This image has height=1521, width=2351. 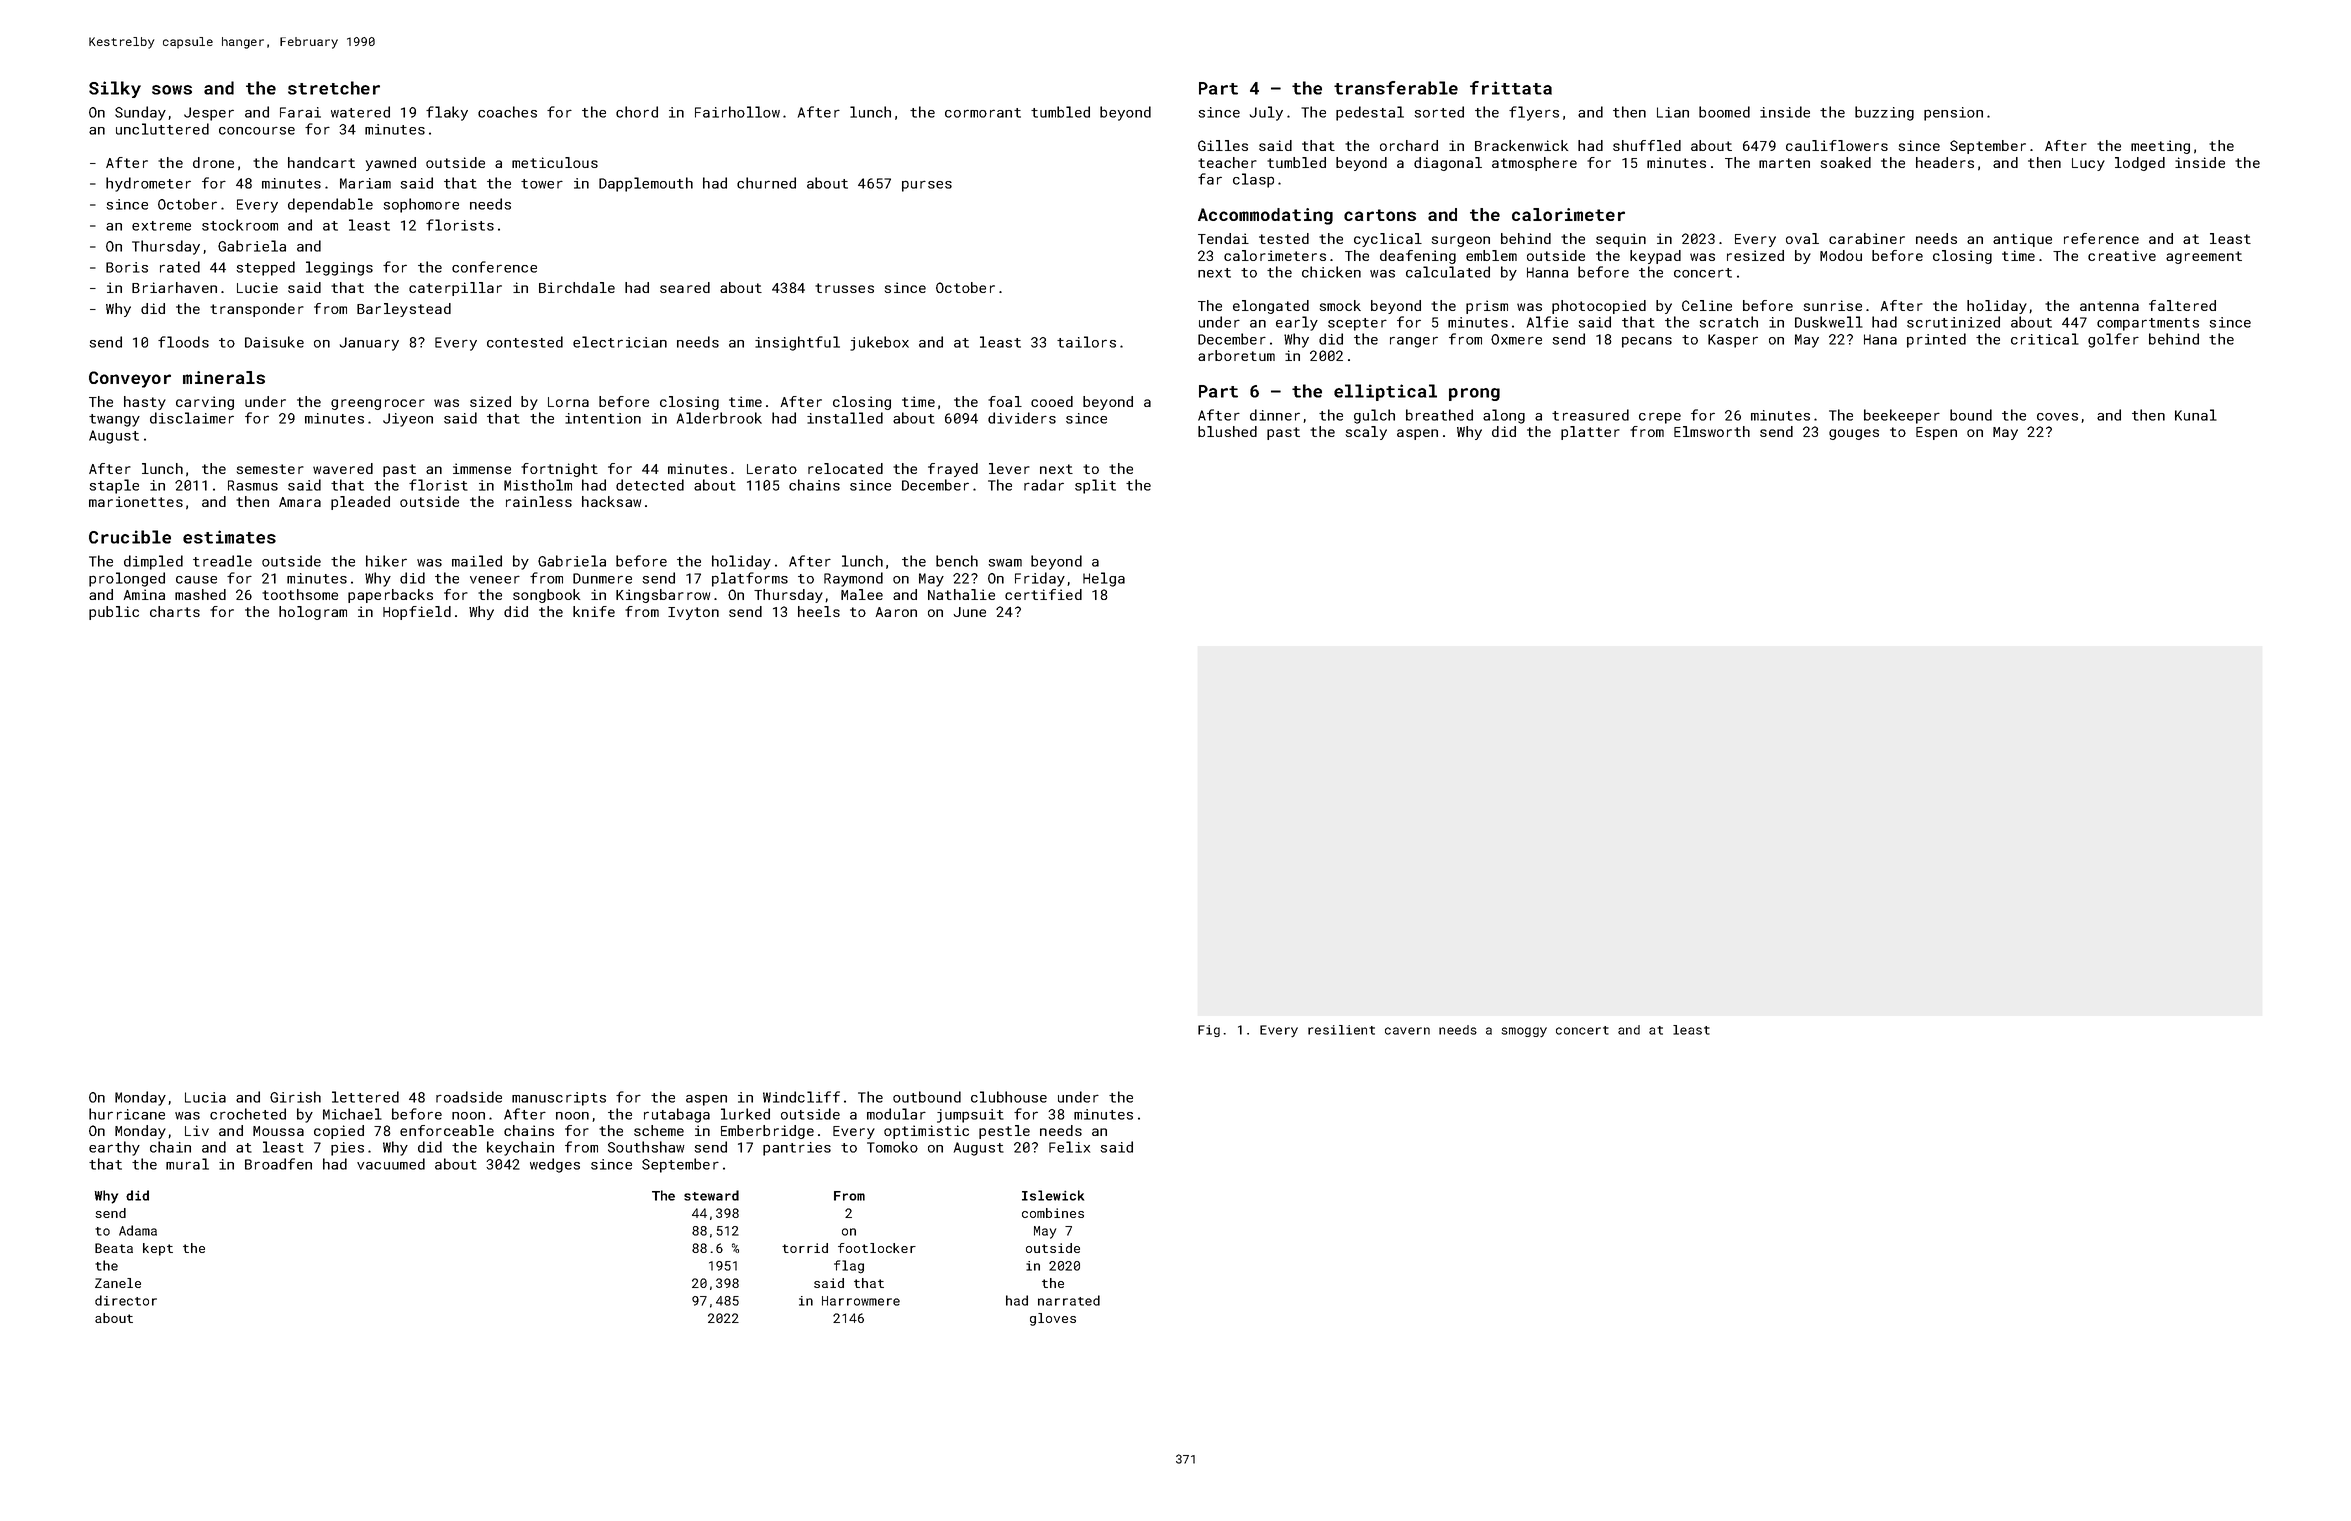 I want to click on hydrometer, so click(x=148, y=184).
